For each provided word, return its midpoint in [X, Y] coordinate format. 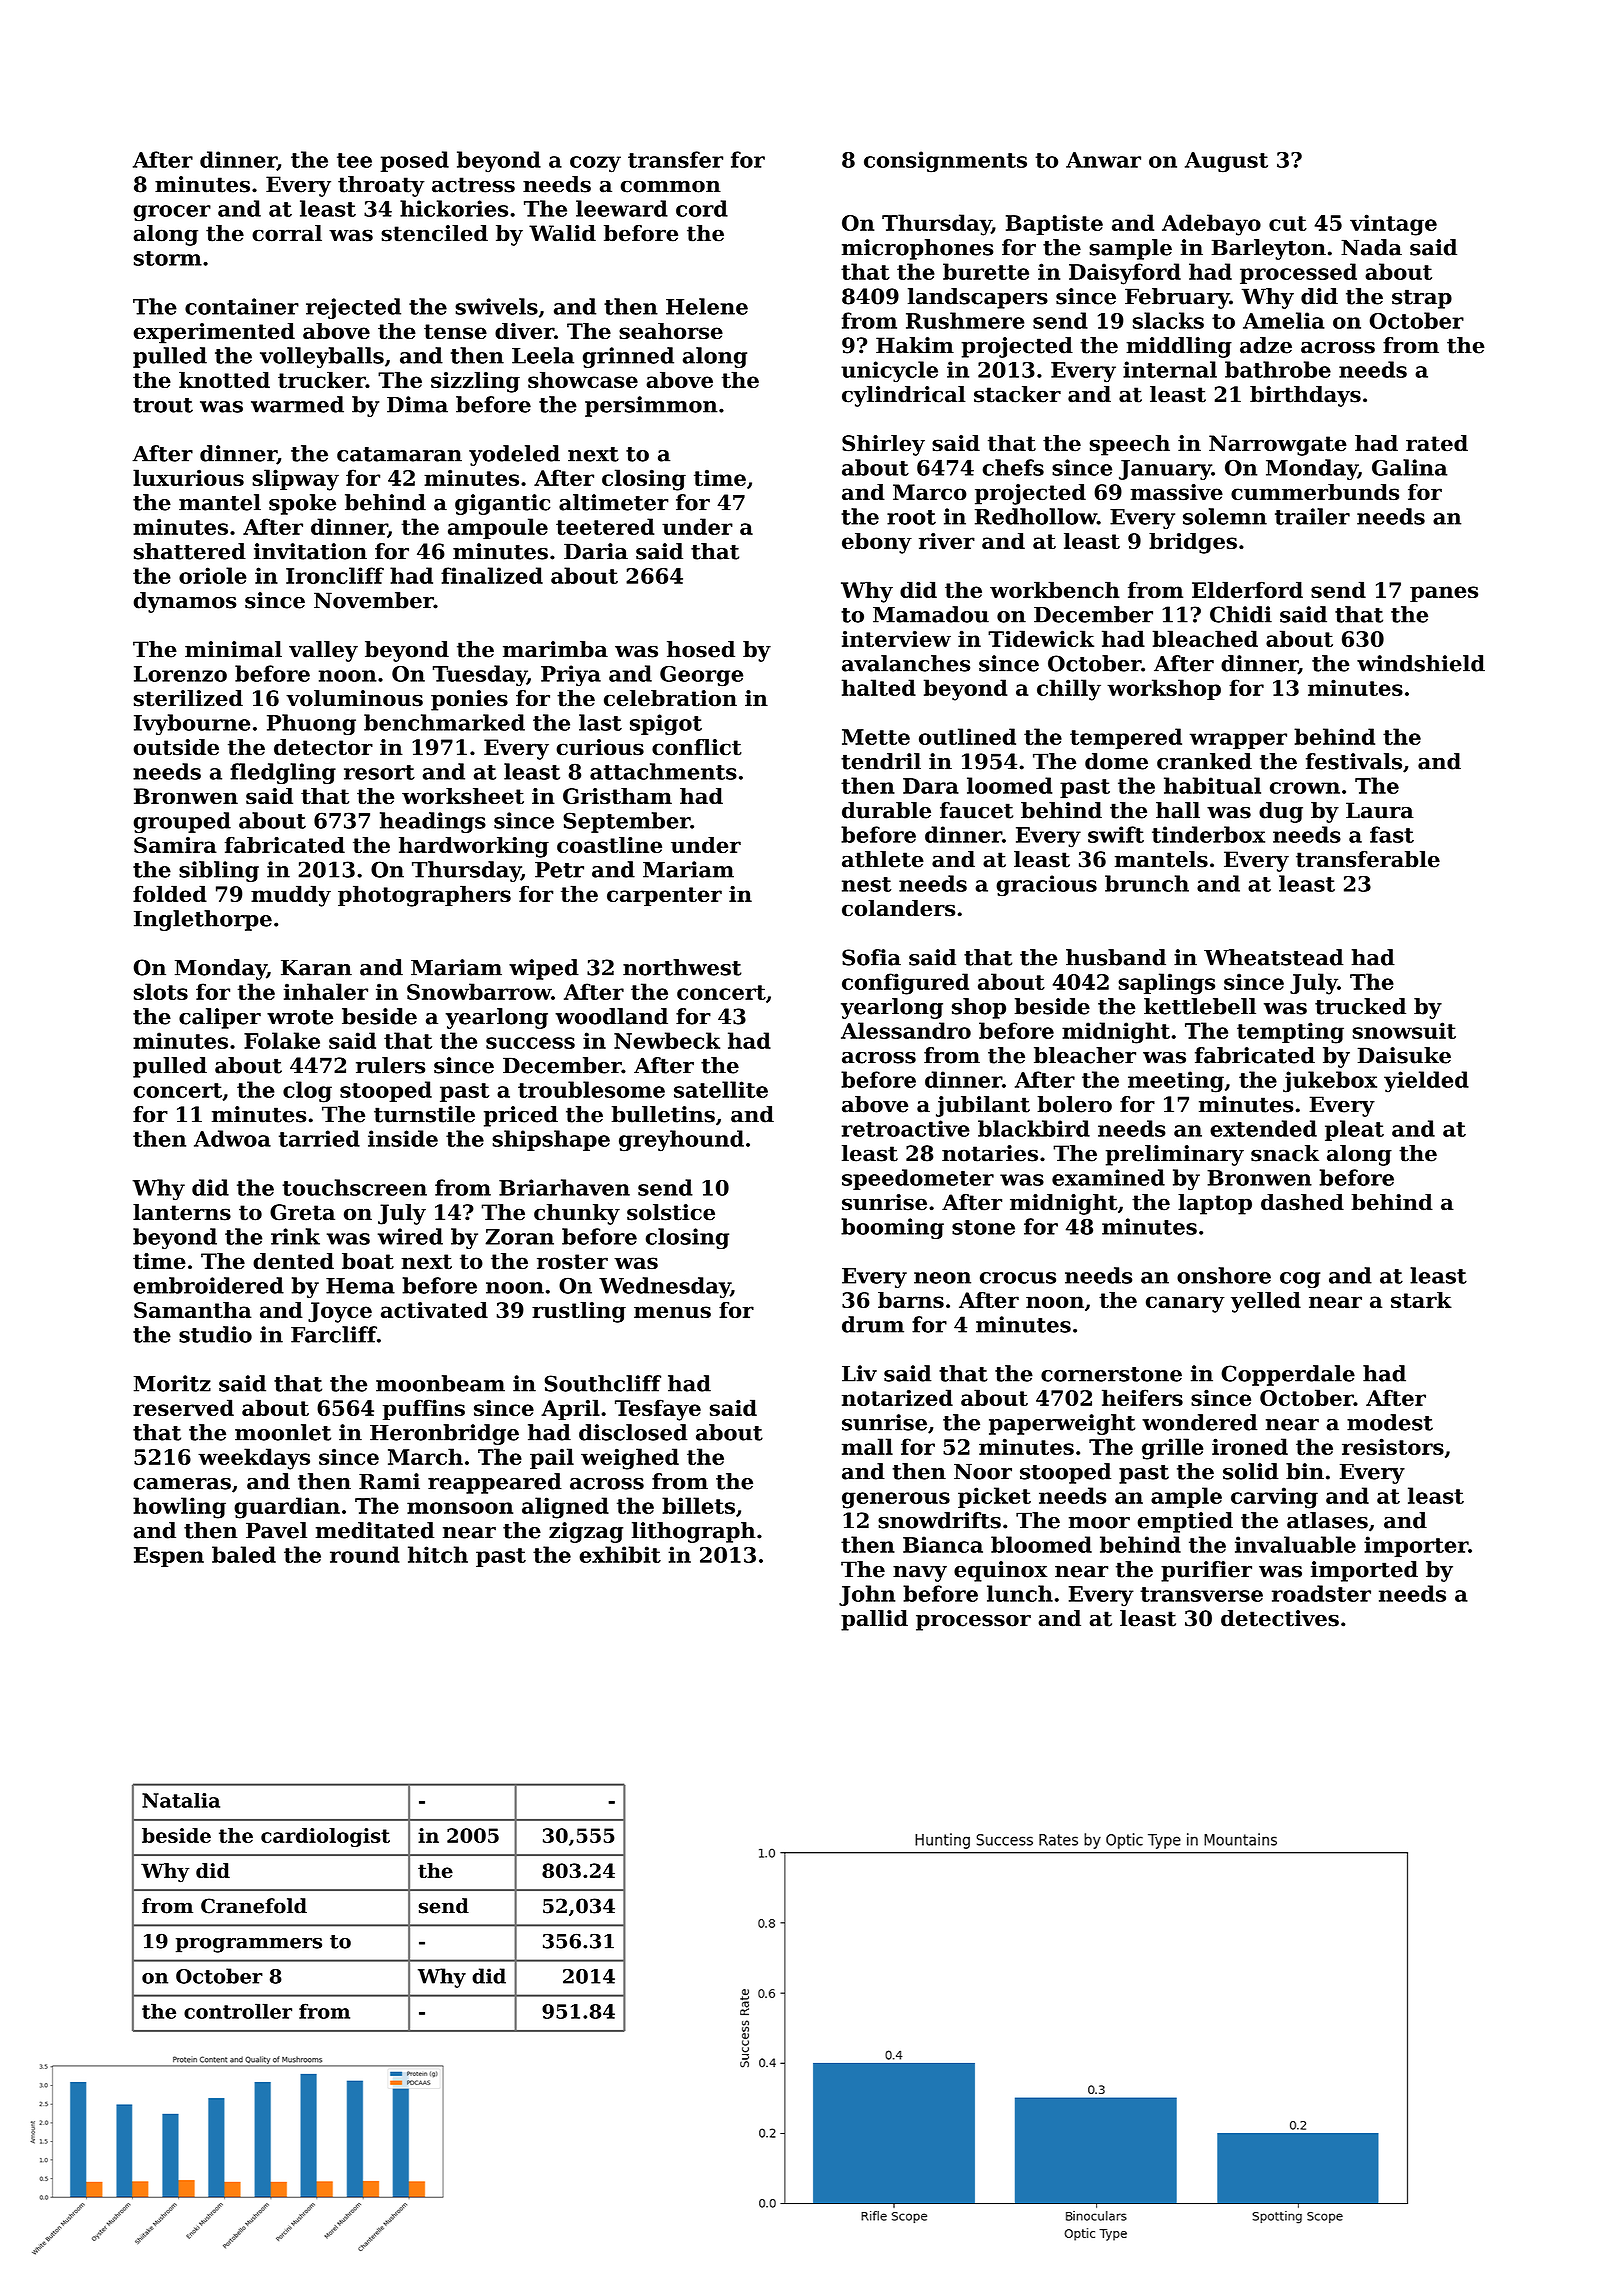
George [701, 676]
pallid [874, 1620]
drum [873, 1324]
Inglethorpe [203, 920]
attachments [663, 771]
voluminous [354, 698]
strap [1422, 299]
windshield [1421, 663]
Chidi [1241, 614]
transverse [1201, 1594]
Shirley [883, 445]
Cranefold [254, 1906]
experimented [214, 333]
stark [1421, 1300]
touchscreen [354, 1187]
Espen [169, 1557]
